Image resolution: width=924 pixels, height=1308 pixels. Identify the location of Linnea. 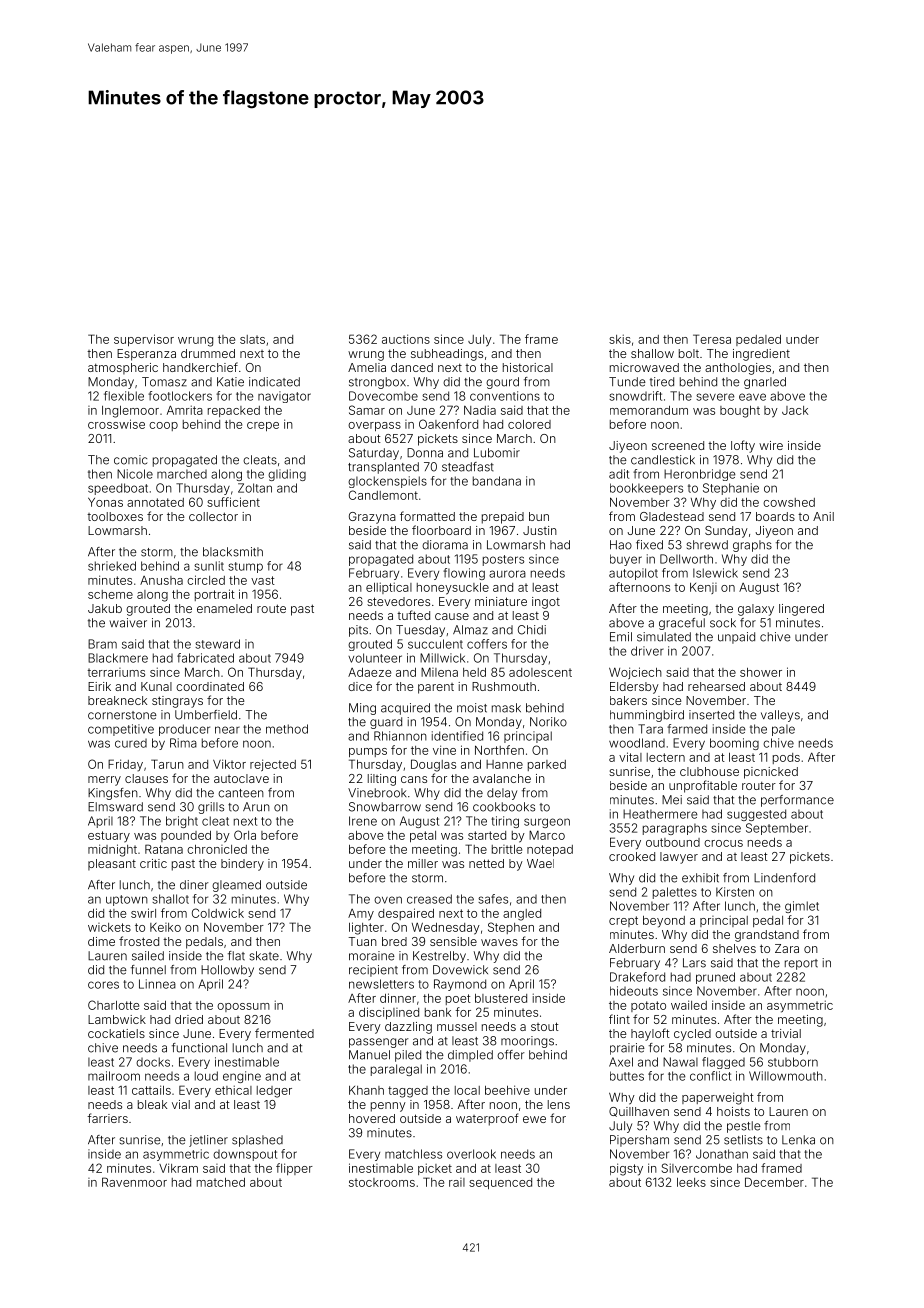
(157, 984).
